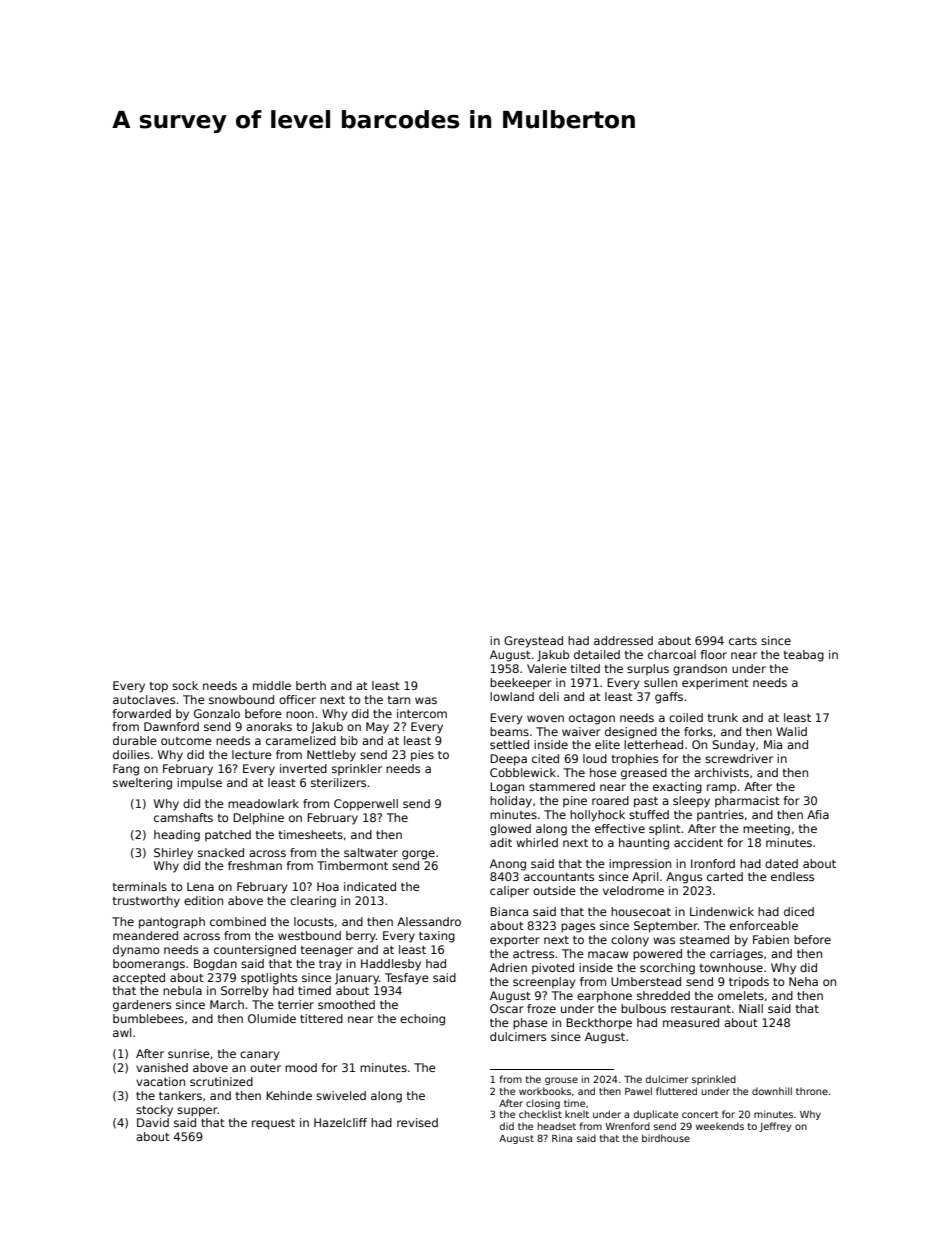 The height and width of the screenshot is (1233, 952). What do you see at coordinates (533, 642) in the screenshot?
I see `Greystead` at bounding box center [533, 642].
